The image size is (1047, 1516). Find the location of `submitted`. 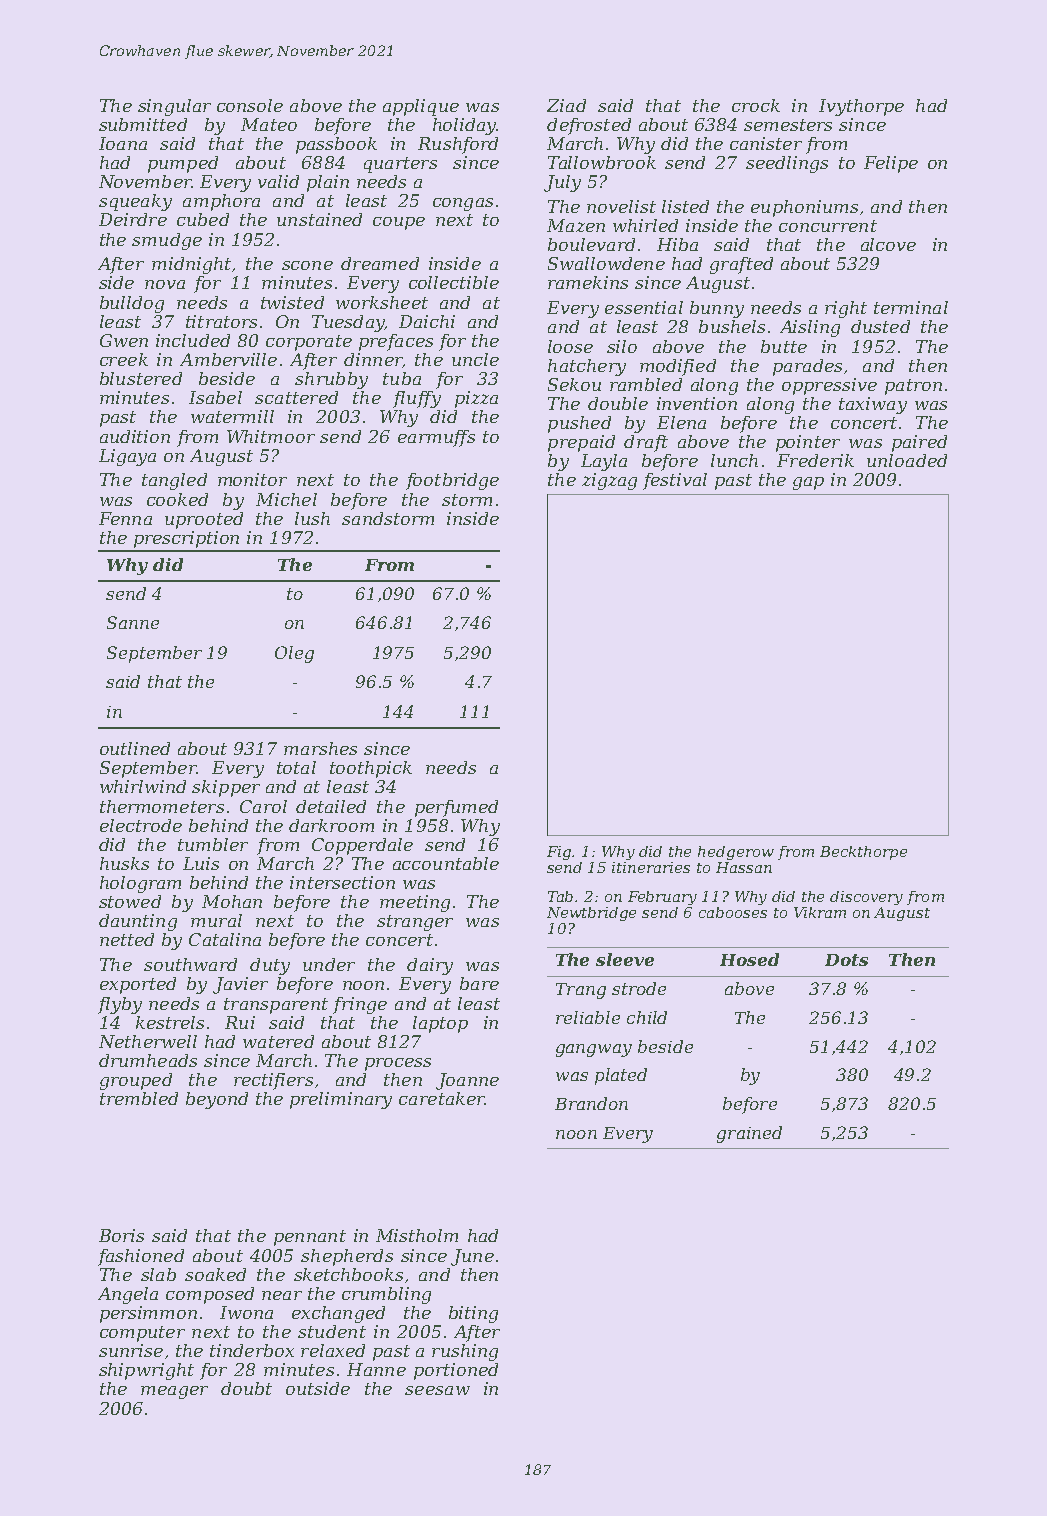

submitted is located at coordinates (143, 124).
